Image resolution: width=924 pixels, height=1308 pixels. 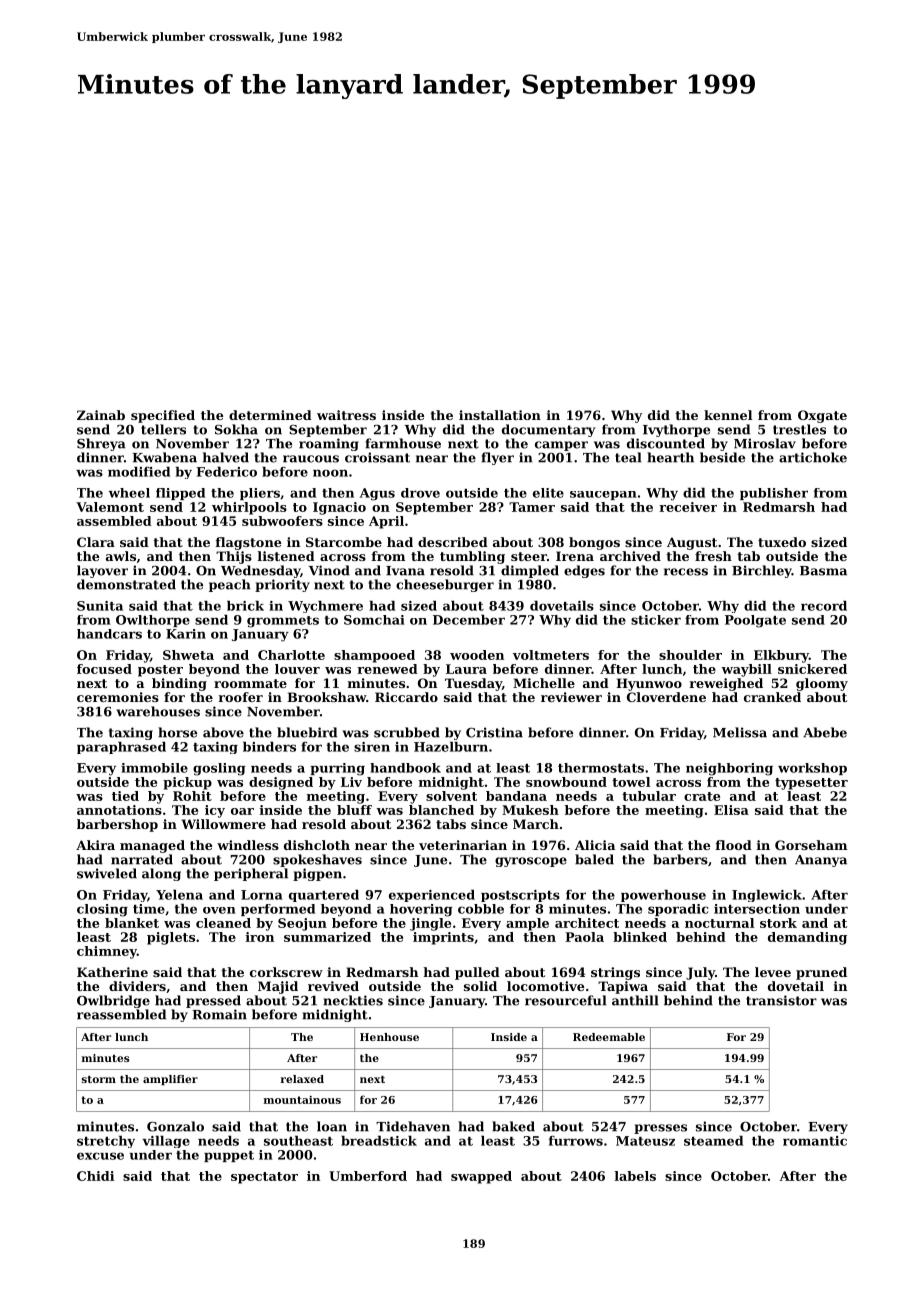 I want to click on Umberford, so click(x=368, y=1176).
